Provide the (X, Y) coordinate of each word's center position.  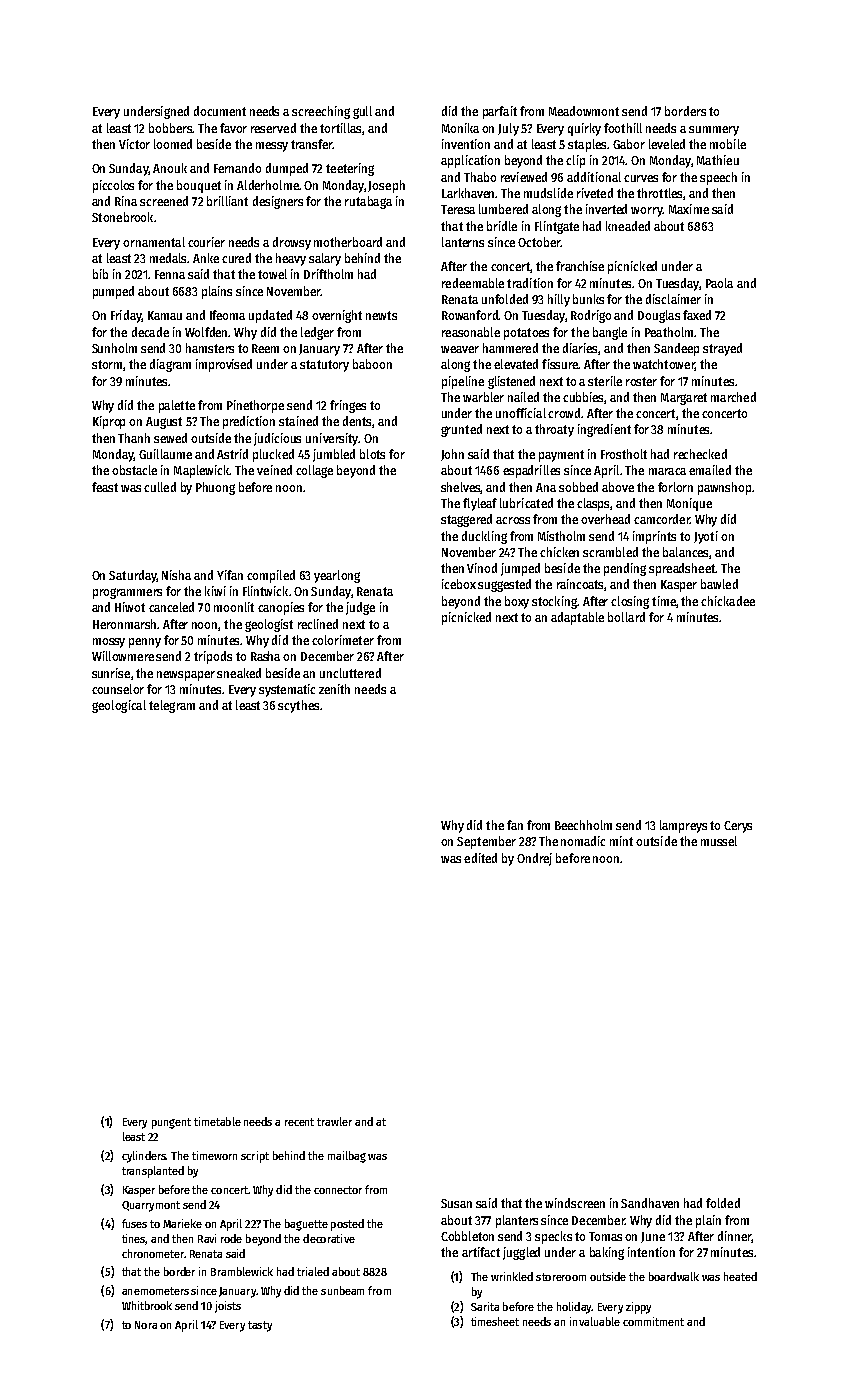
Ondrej (534, 859)
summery (714, 131)
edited (480, 858)
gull (362, 112)
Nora (146, 1325)
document (220, 111)
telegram (172, 706)
